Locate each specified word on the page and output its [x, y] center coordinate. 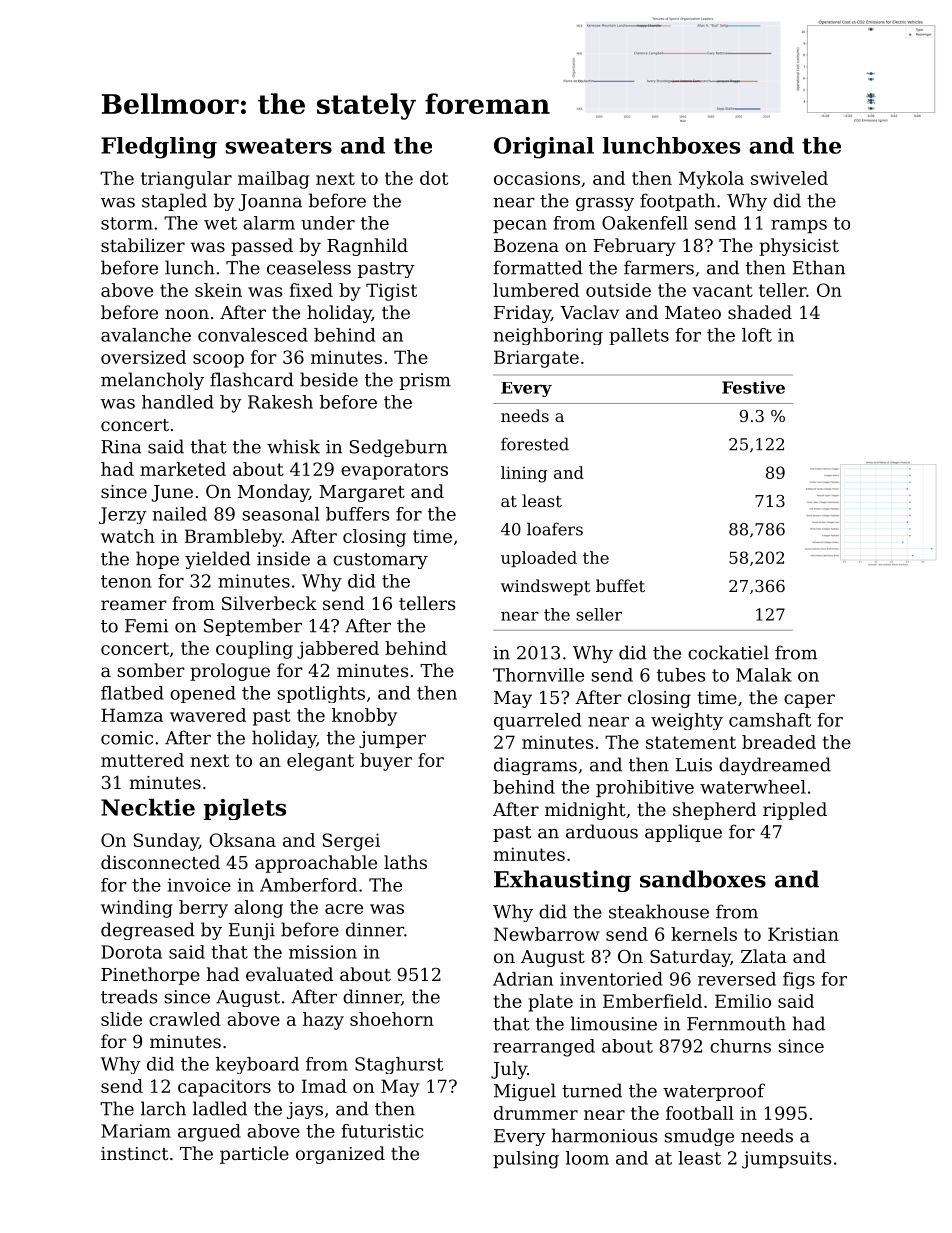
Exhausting [562, 881]
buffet [620, 585]
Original [544, 148]
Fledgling [159, 148]
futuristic [382, 1131]
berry [203, 909]
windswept [545, 587]
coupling [254, 650]
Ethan [819, 267]
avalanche [146, 335]
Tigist [391, 292]
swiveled [789, 178]
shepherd [714, 811]
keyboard [257, 1065]
